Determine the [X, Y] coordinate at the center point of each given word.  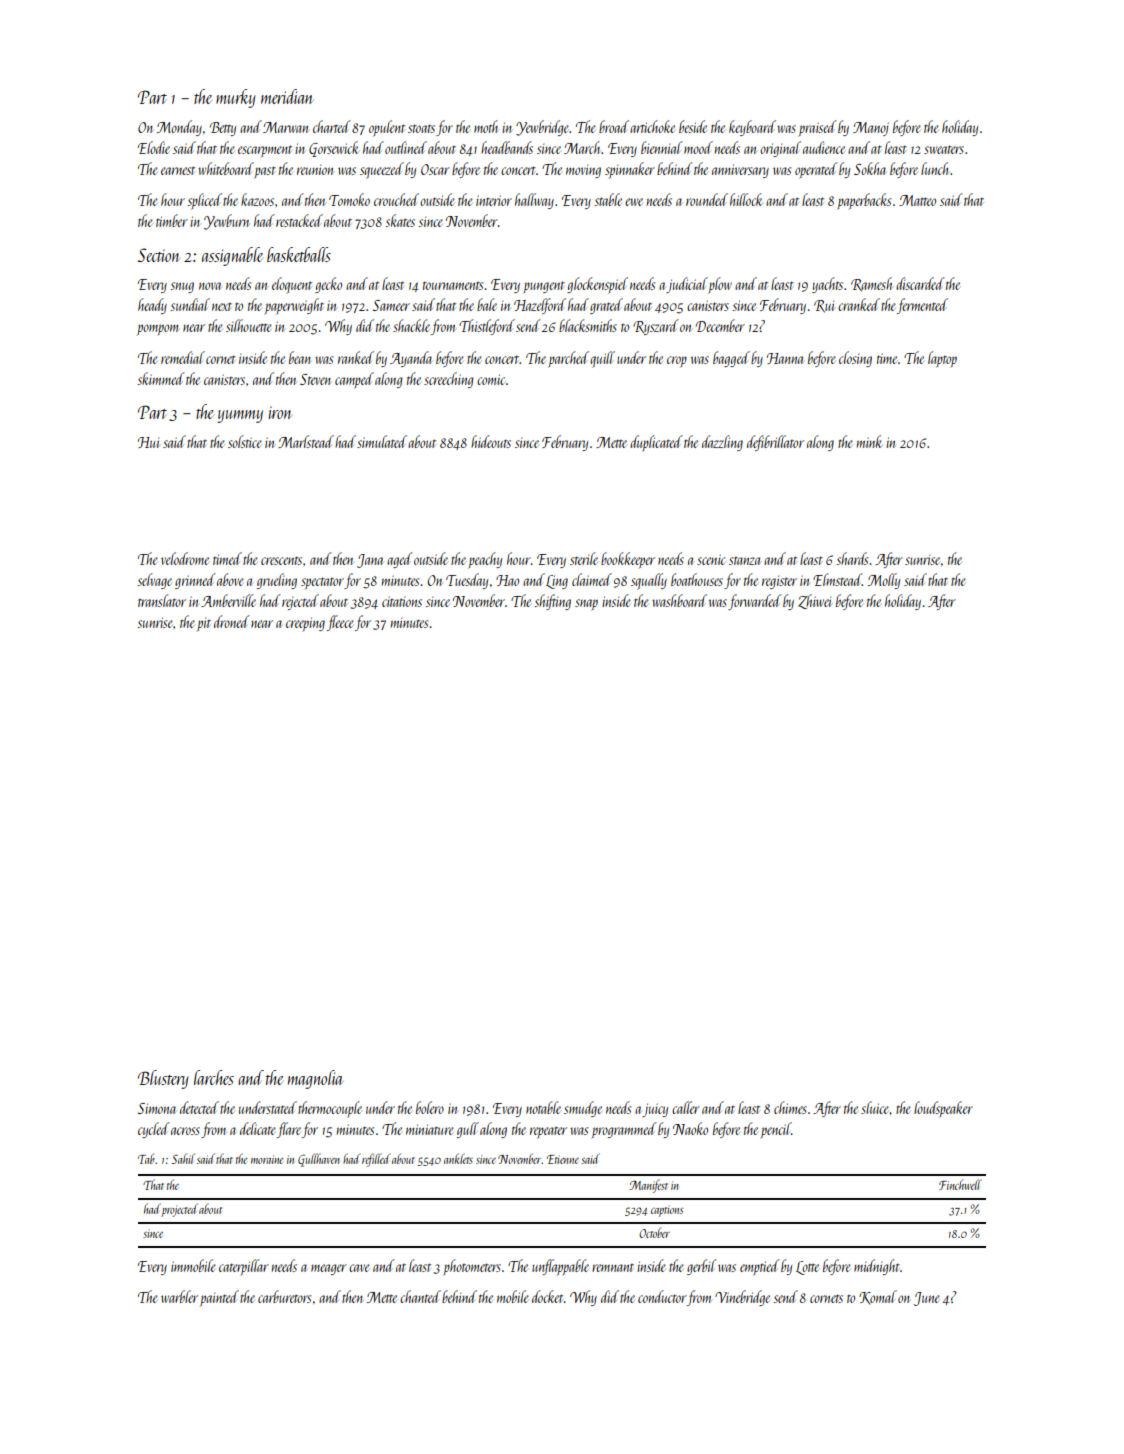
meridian [287, 96]
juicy [655, 1110]
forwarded [754, 602]
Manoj [871, 129]
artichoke [652, 126]
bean [300, 357]
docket [547, 1296]
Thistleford [487, 327]
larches [214, 1077]
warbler [179, 1296]
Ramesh [871, 284]
